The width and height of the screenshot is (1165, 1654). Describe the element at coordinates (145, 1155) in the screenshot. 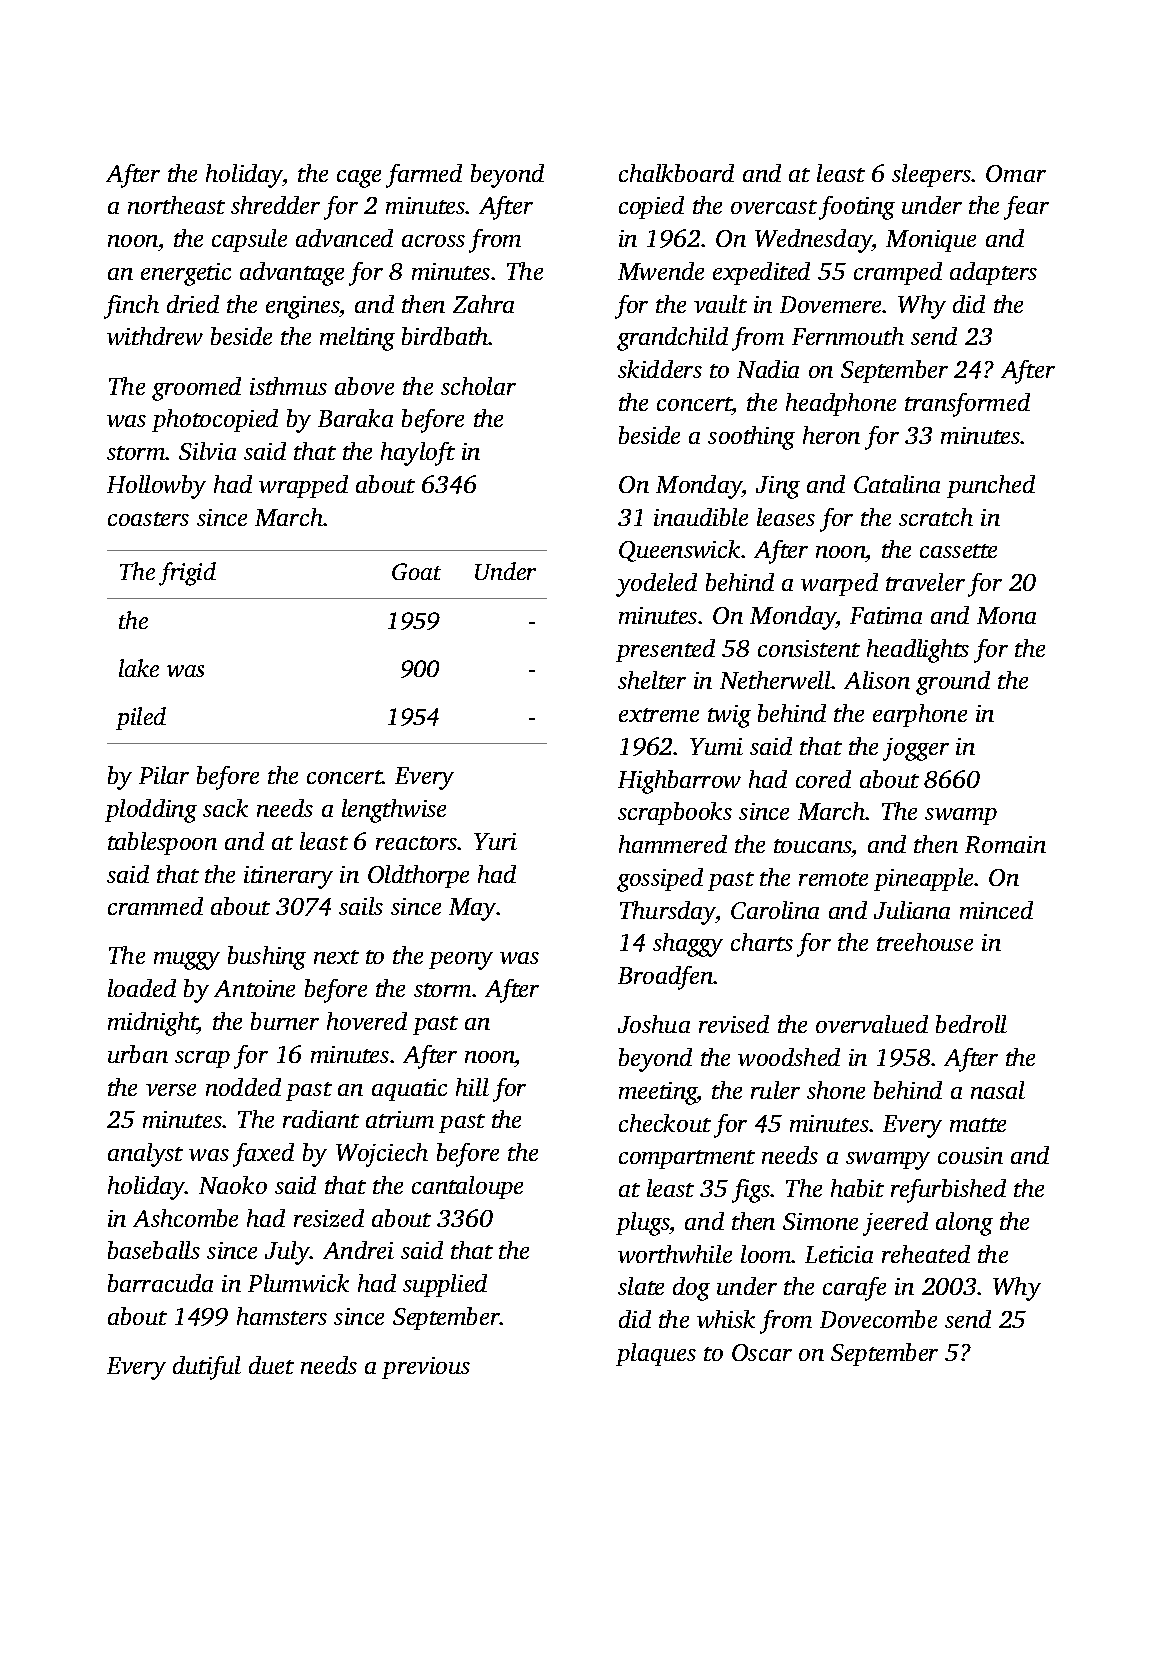

I see `analyst` at that location.
